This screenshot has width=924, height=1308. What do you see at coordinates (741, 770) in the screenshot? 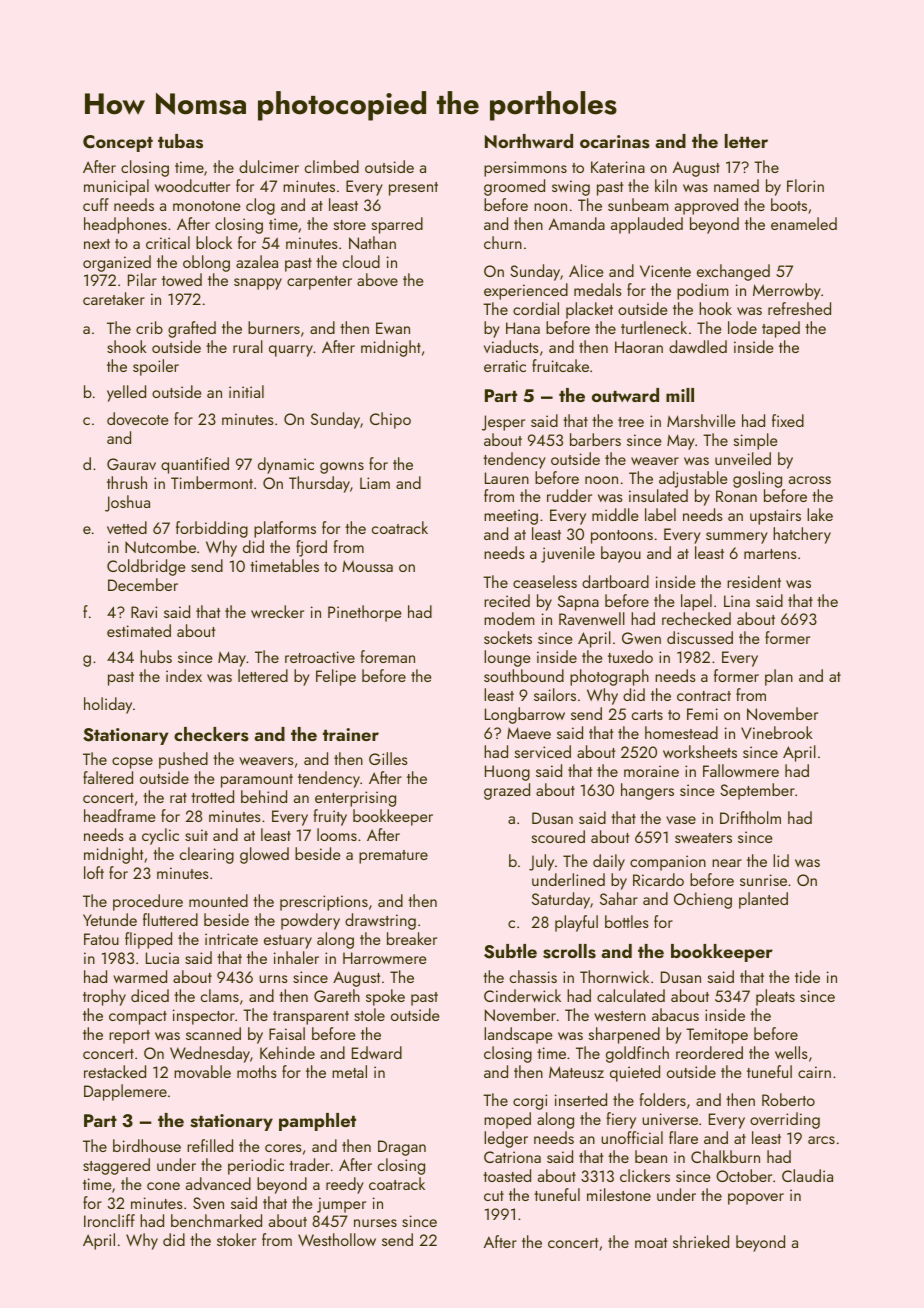
I see `Fallowmere` at bounding box center [741, 770].
